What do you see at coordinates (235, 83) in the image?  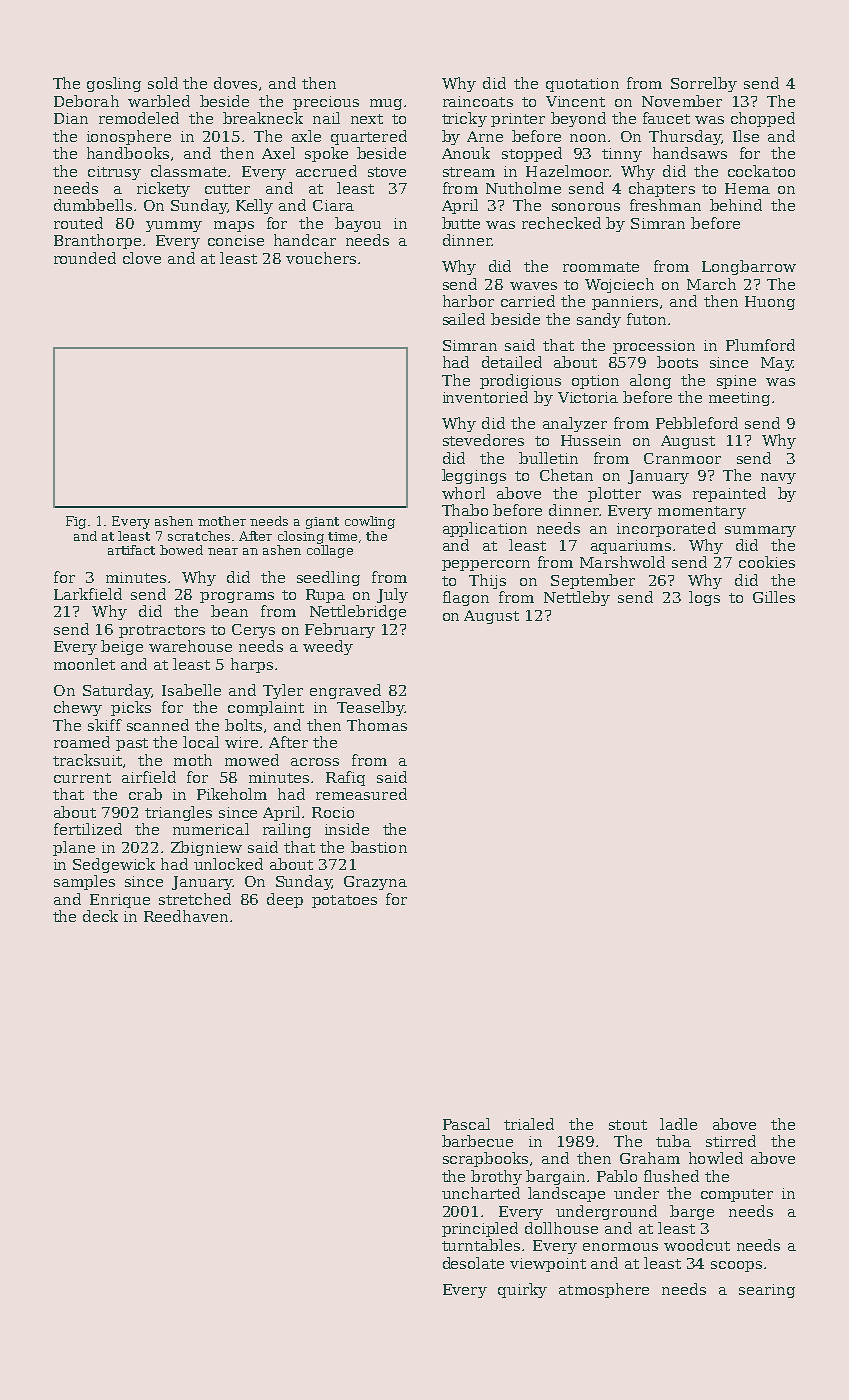 I see `doves` at bounding box center [235, 83].
